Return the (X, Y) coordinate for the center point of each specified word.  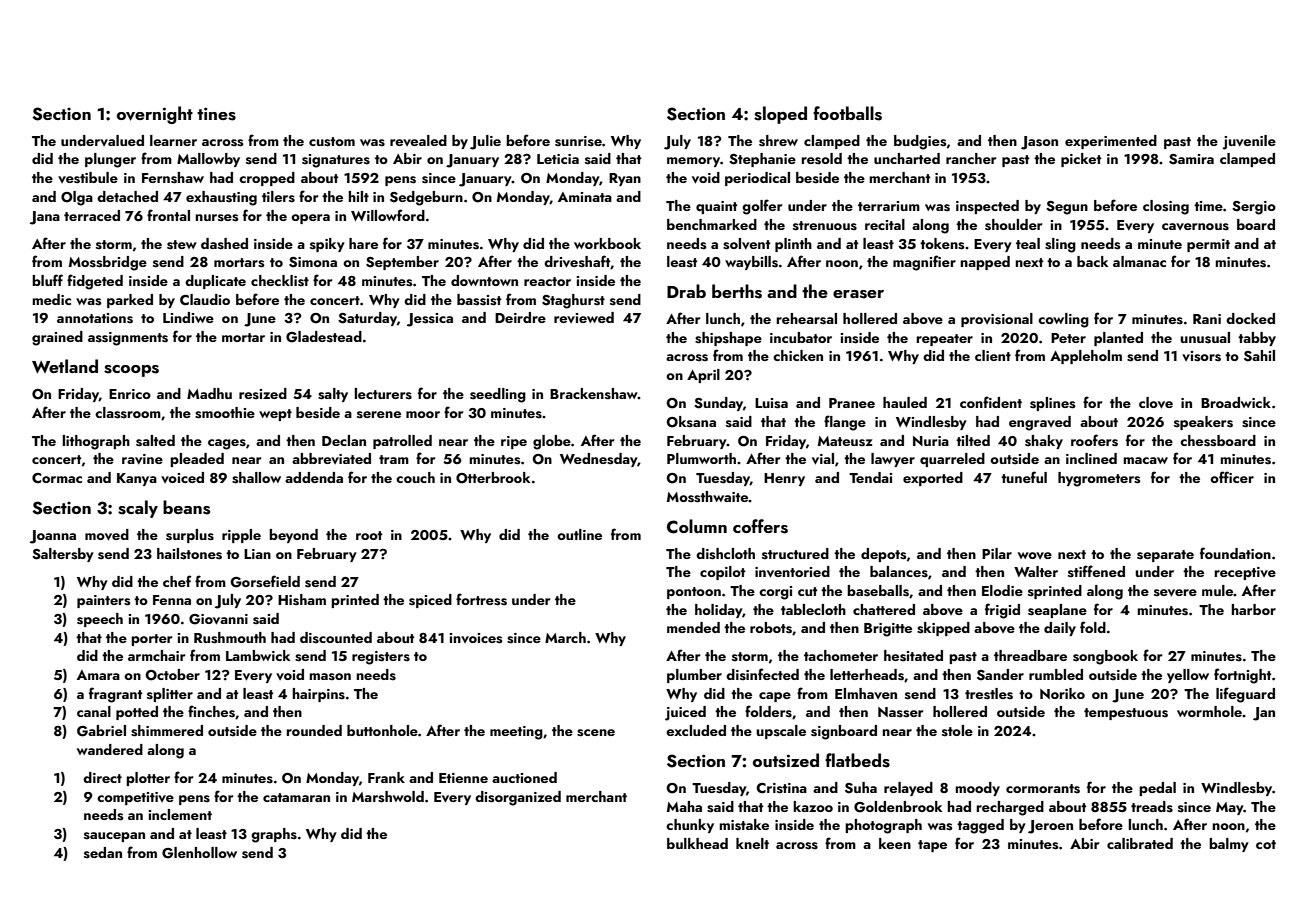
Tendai (870, 477)
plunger (110, 160)
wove (1035, 555)
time (1208, 206)
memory (693, 162)
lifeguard (1245, 695)
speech (100, 620)
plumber (694, 676)
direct (102, 777)
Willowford (388, 215)
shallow (256, 478)
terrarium (889, 206)
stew (182, 245)
